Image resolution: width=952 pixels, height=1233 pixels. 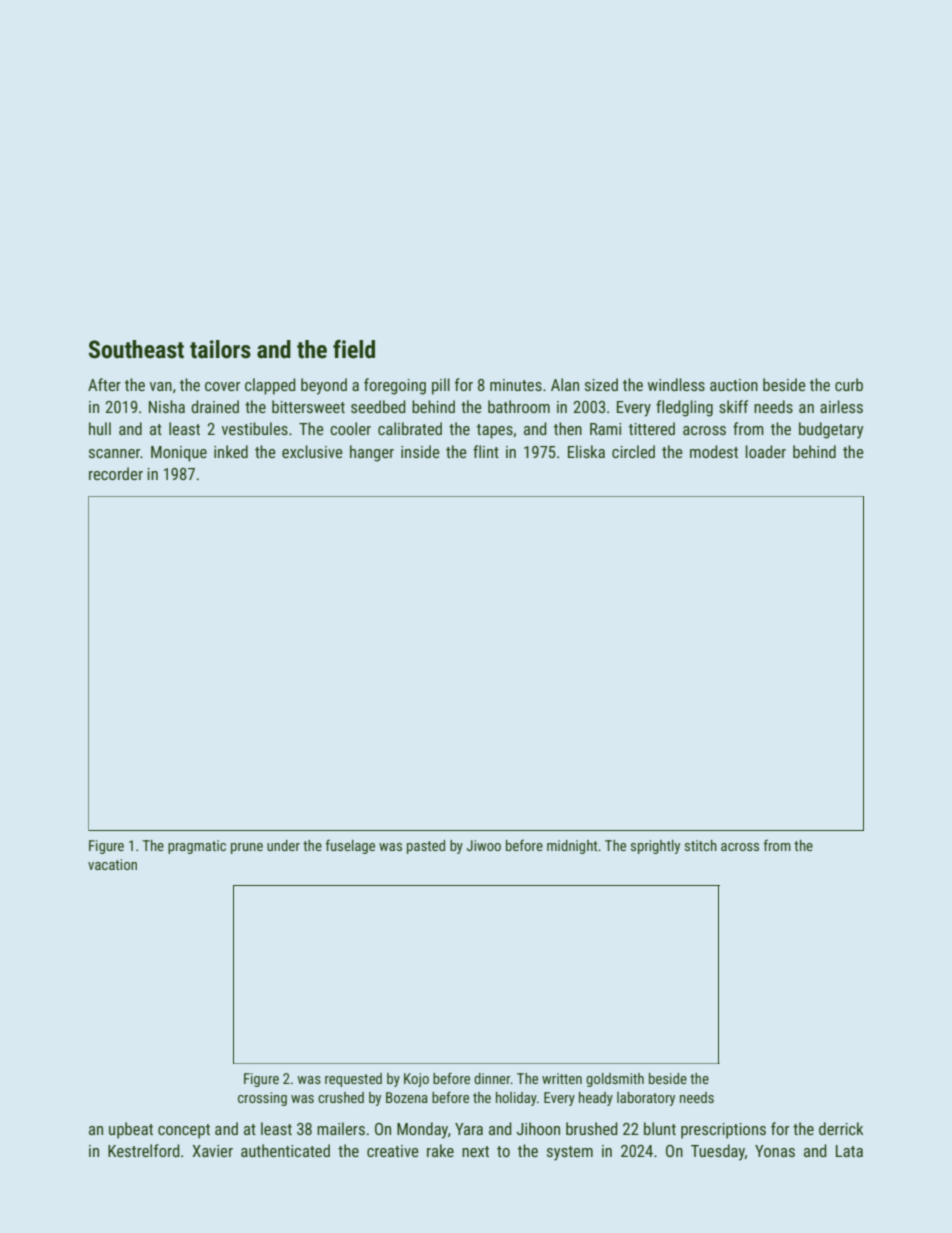 I want to click on upbeat, so click(x=131, y=1130).
